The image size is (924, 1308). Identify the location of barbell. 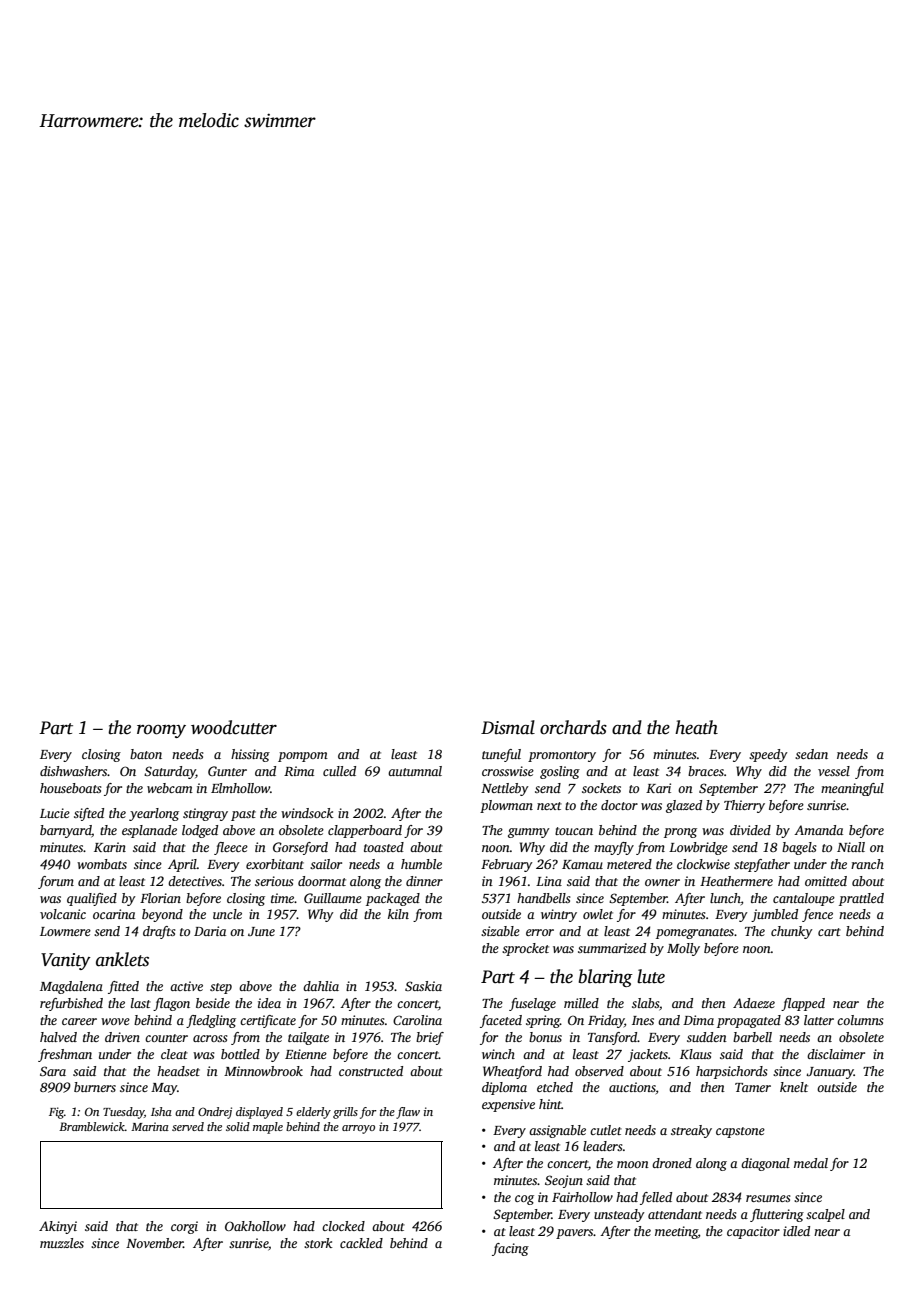
(752, 1037).
